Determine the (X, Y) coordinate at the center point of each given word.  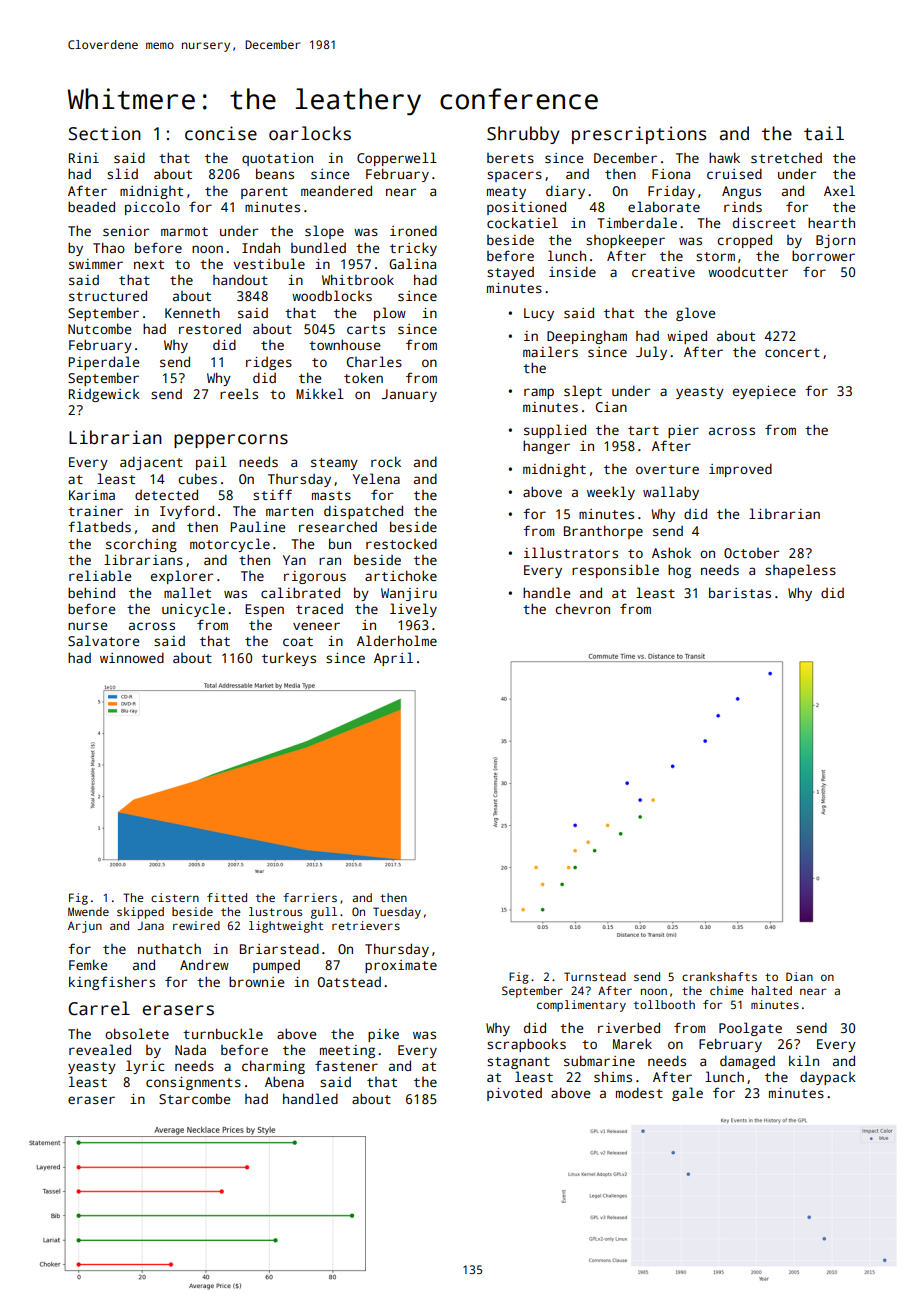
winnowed (132, 657)
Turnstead (595, 976)
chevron (582, 608)
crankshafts (719, 976)
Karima (92, 495)
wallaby (671, 493)
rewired (196, 925)
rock (386, 461)
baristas (740, 592)
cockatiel (522, 222)
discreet (764, 222)
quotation (277, 159)
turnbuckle (223, 1033)
